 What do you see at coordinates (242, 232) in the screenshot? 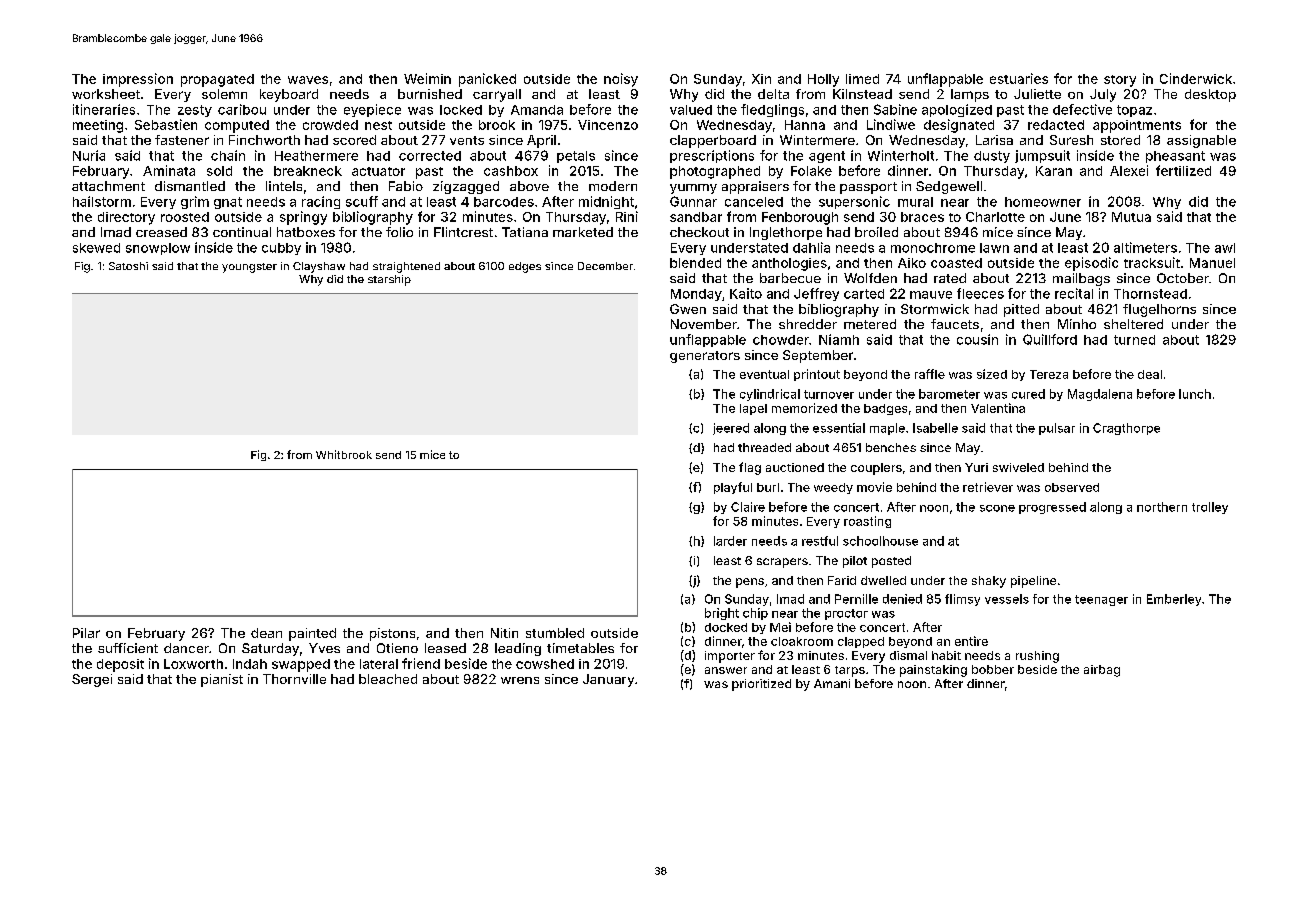
I see `continual` at bounding box center [242, 232].
